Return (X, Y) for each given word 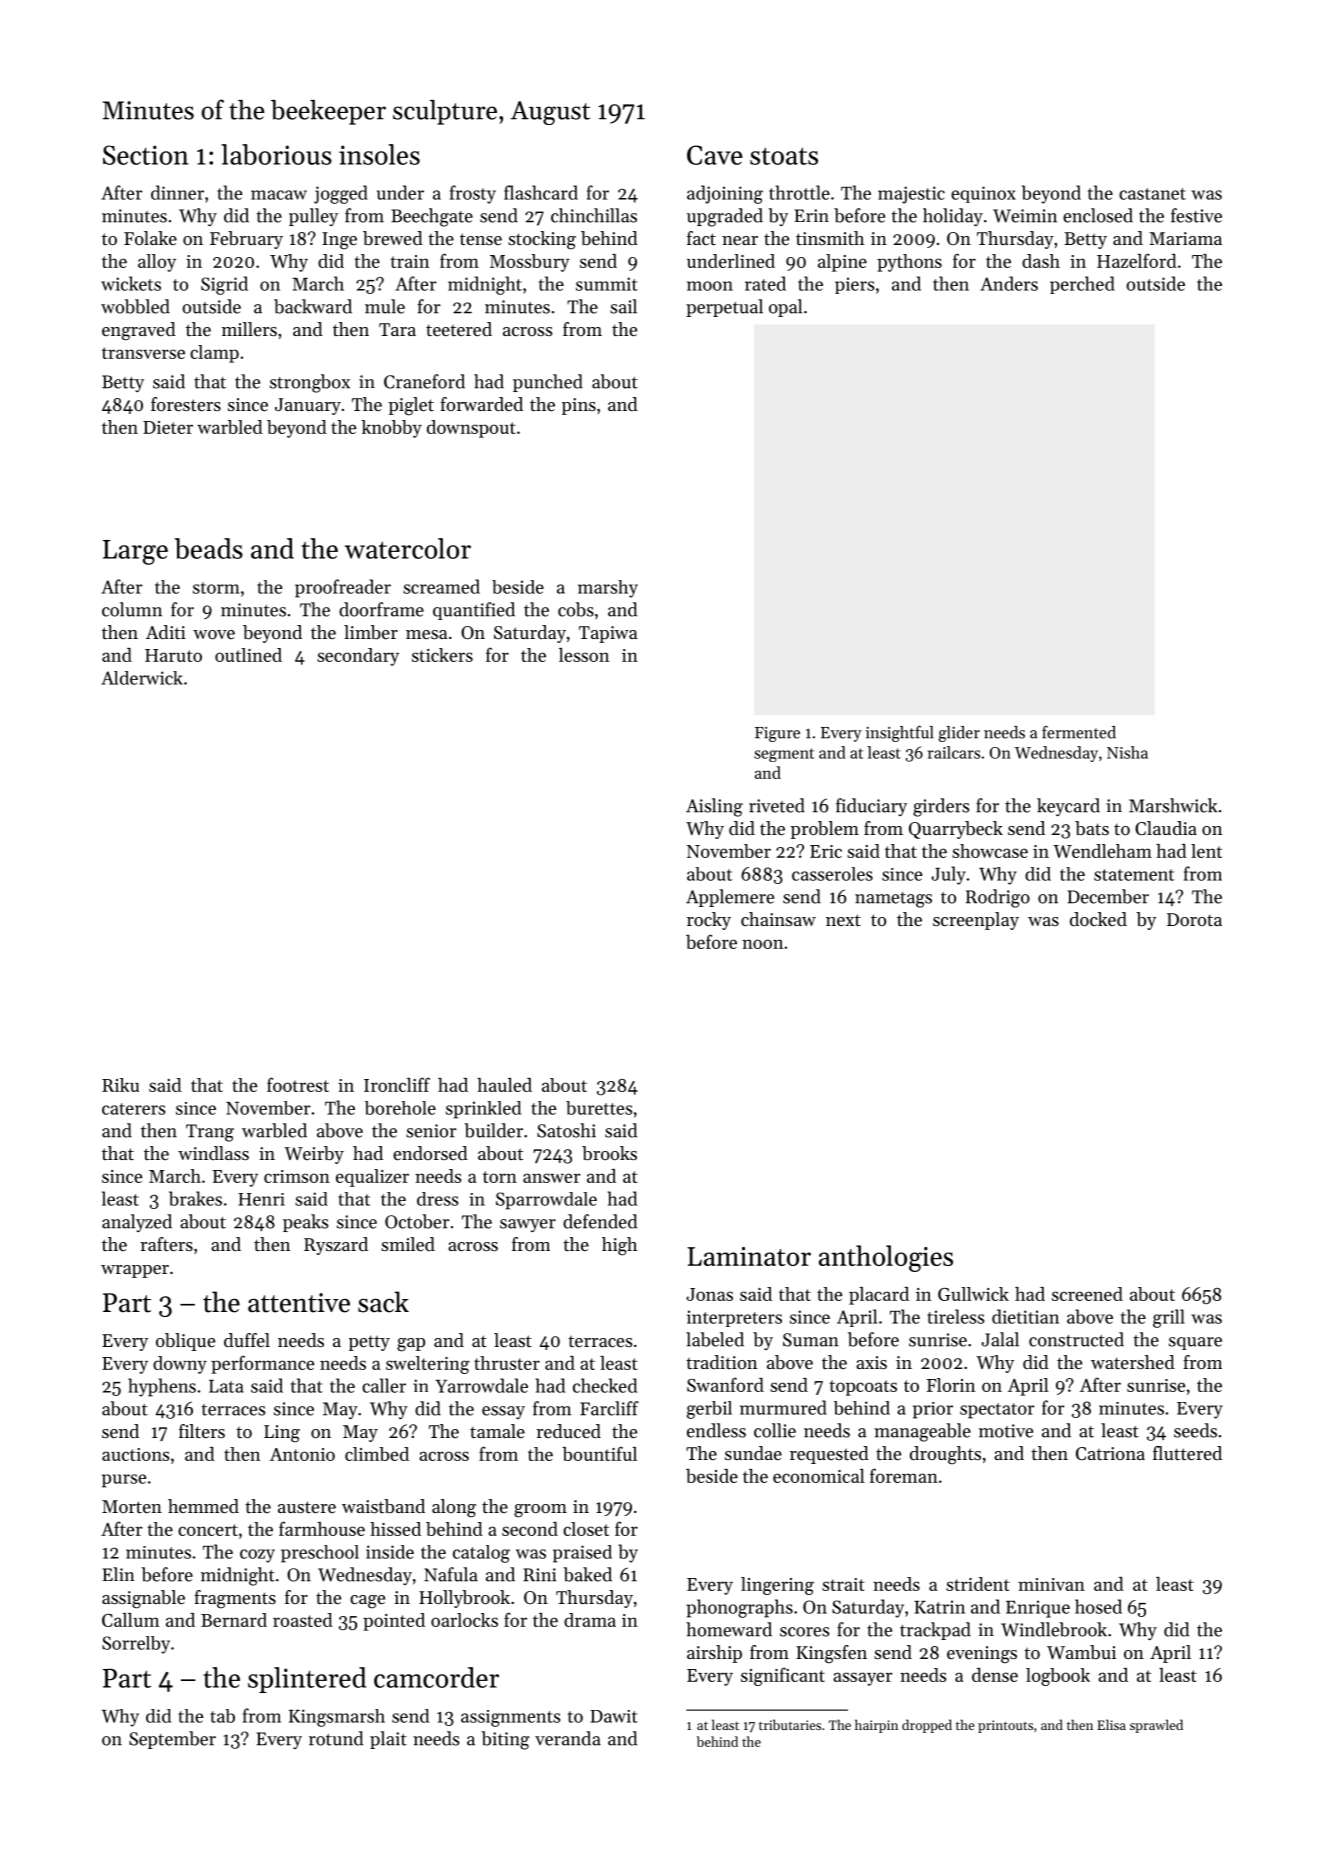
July (948, 875)
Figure (777, 734)
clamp (214, 354)
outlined (248, 655)
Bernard (234, 1620)
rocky (709, 921)
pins (579, 406)
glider (959, 734)
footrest (298, 1084)
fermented (1079, 732)
